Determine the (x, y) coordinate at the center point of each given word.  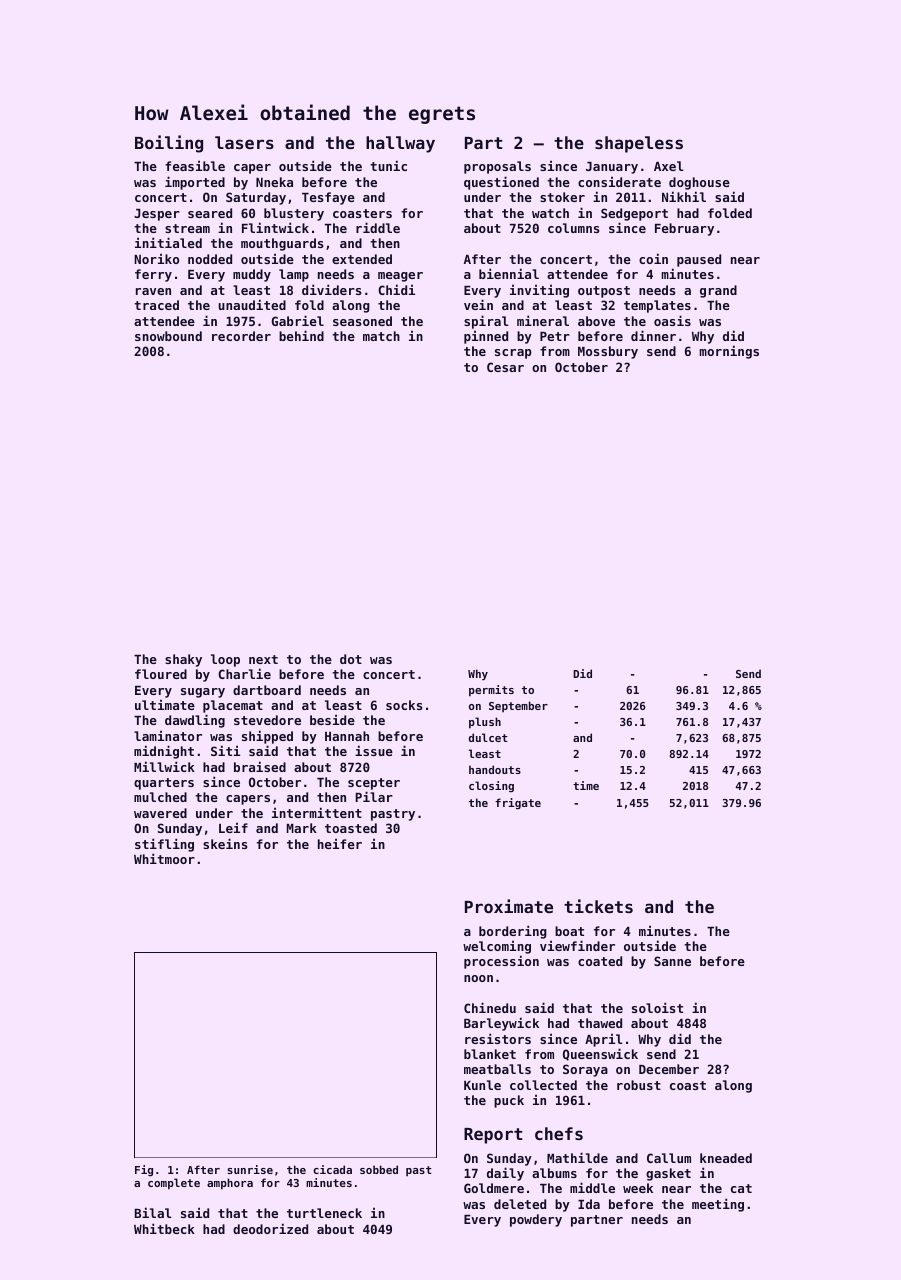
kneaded (726, 1158)
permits (491, 691)
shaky (183, 660)
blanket (490, 1054)
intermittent (317, 812)
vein (478, 304)
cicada (332, 1169)
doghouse (699, 183)
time (586, 785)
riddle (378, 227)
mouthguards (282, 244)
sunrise (250, 1169)
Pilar (374, 796)
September (518, 706)
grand (718, 291)
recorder (241, 336)
